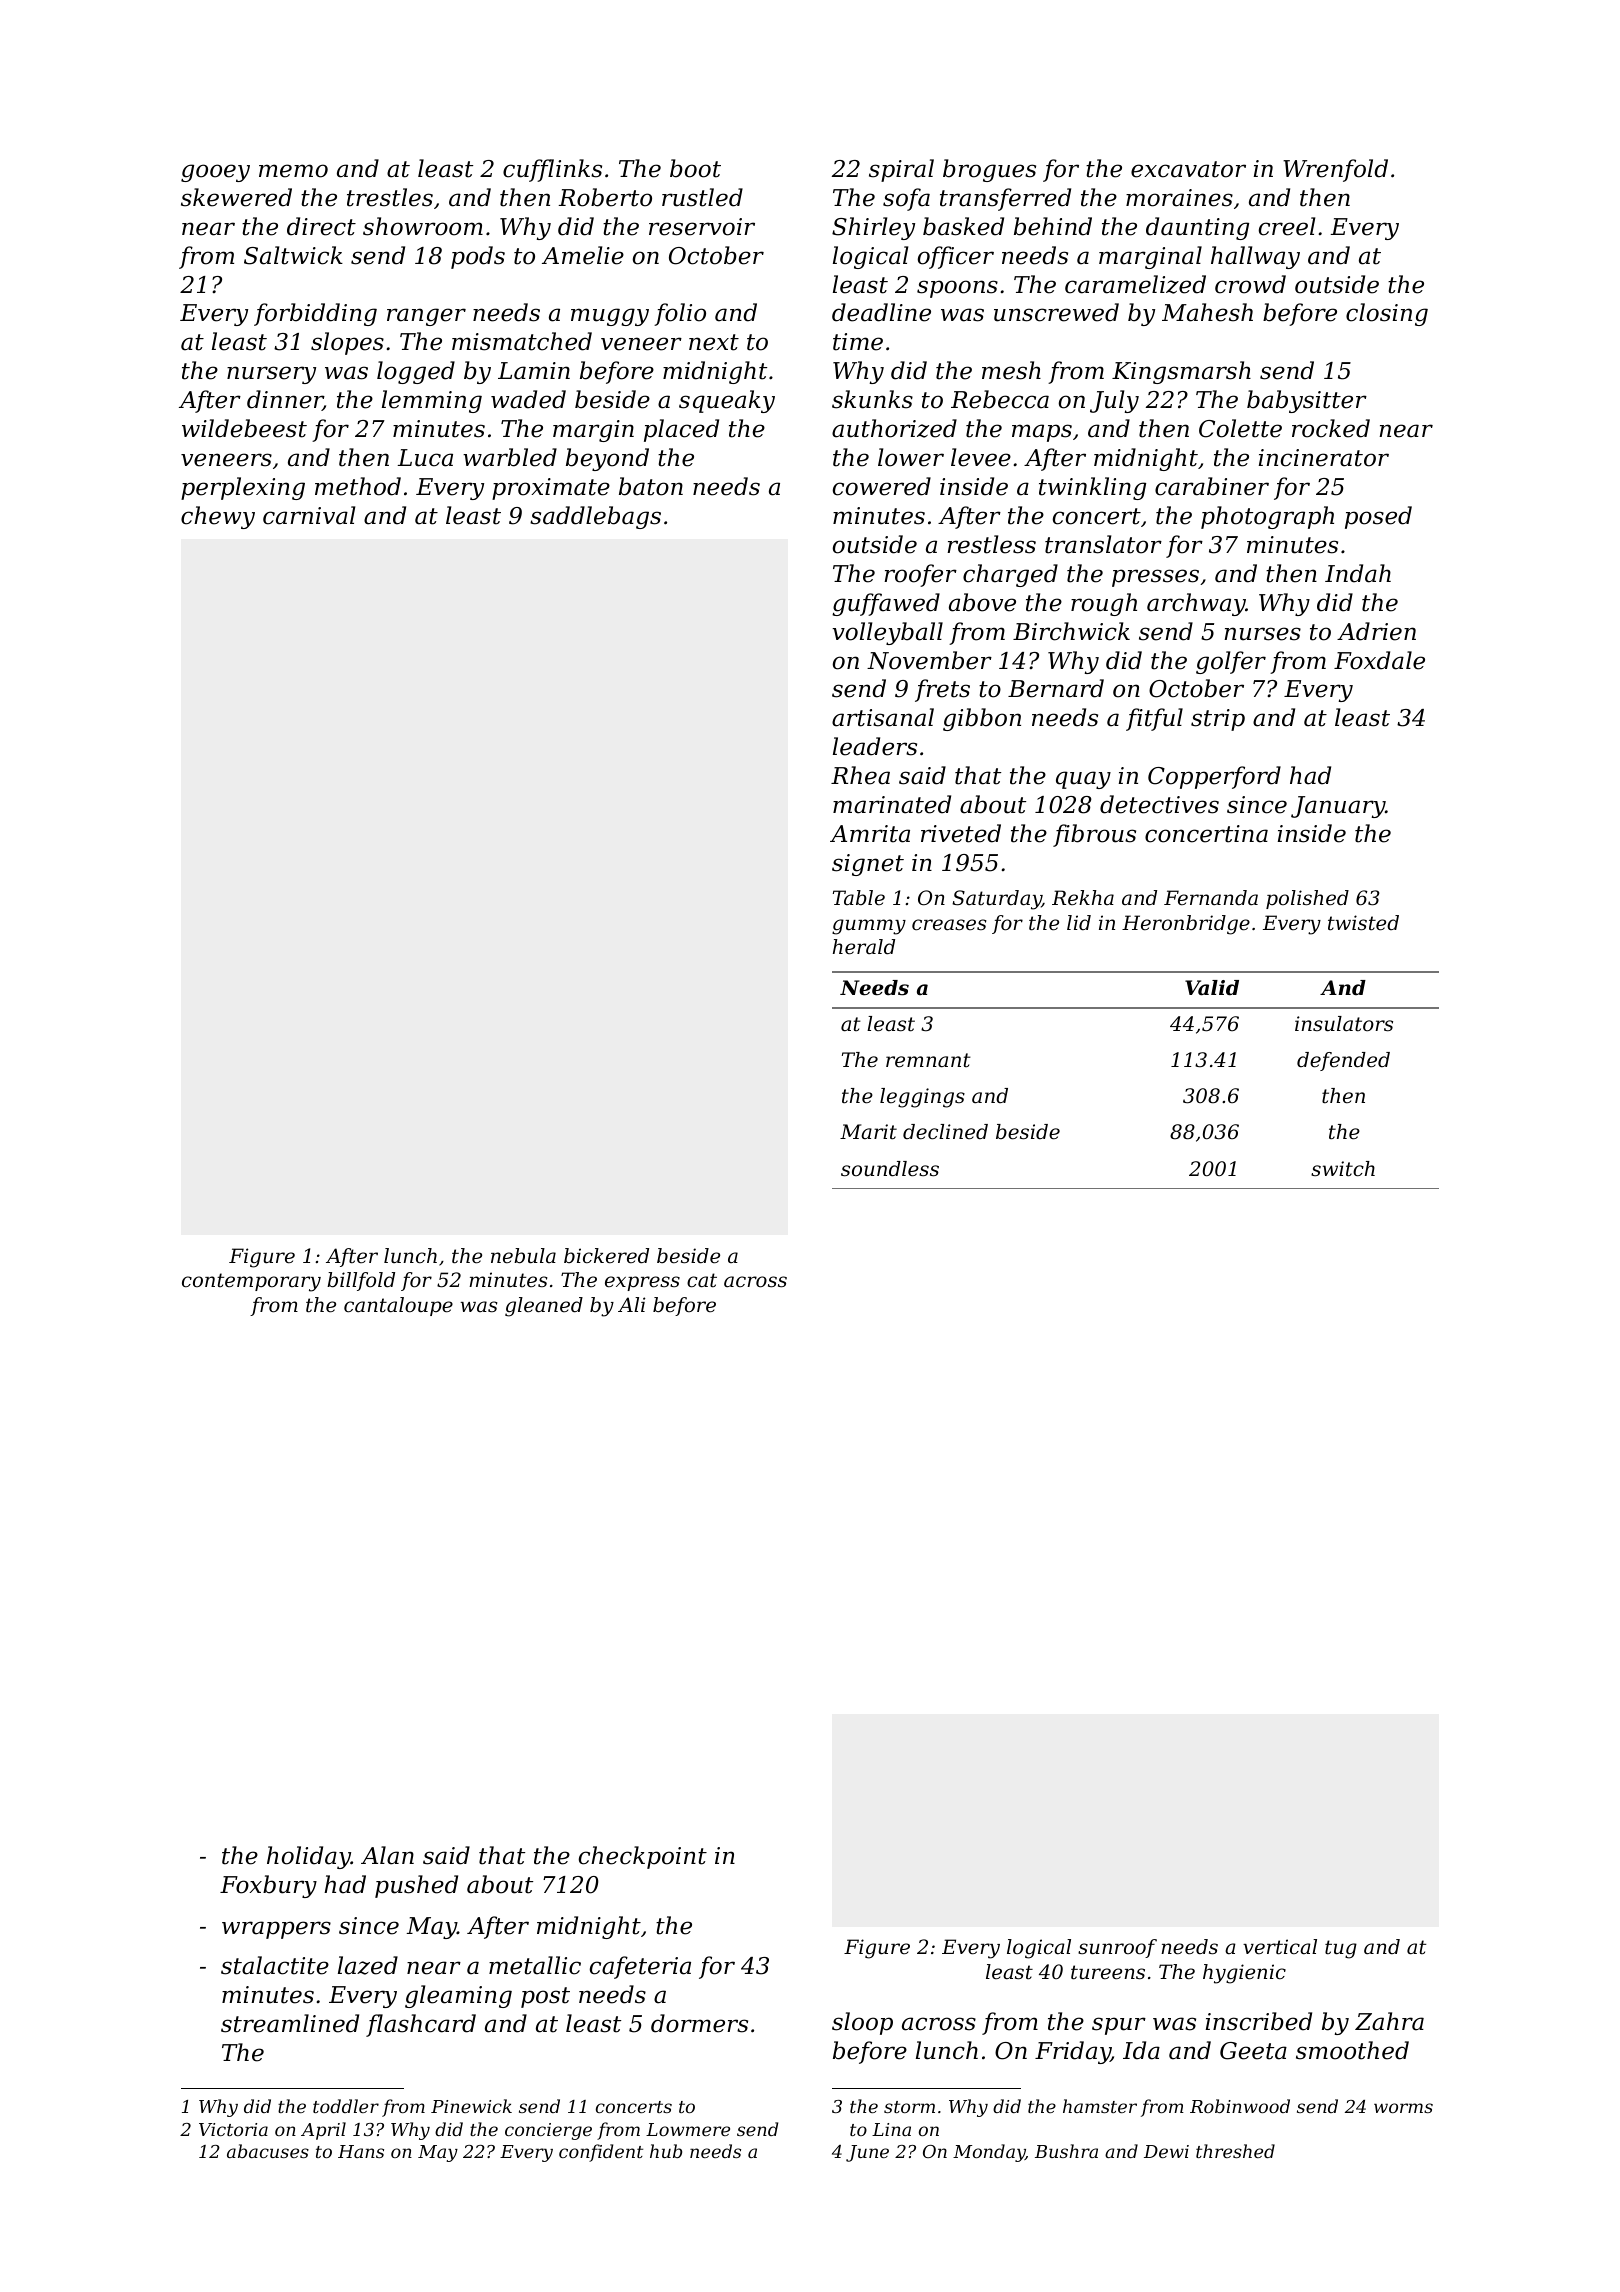  Describe the element at coordinates (989, 170) in the image. I see `brogues` at that location.
